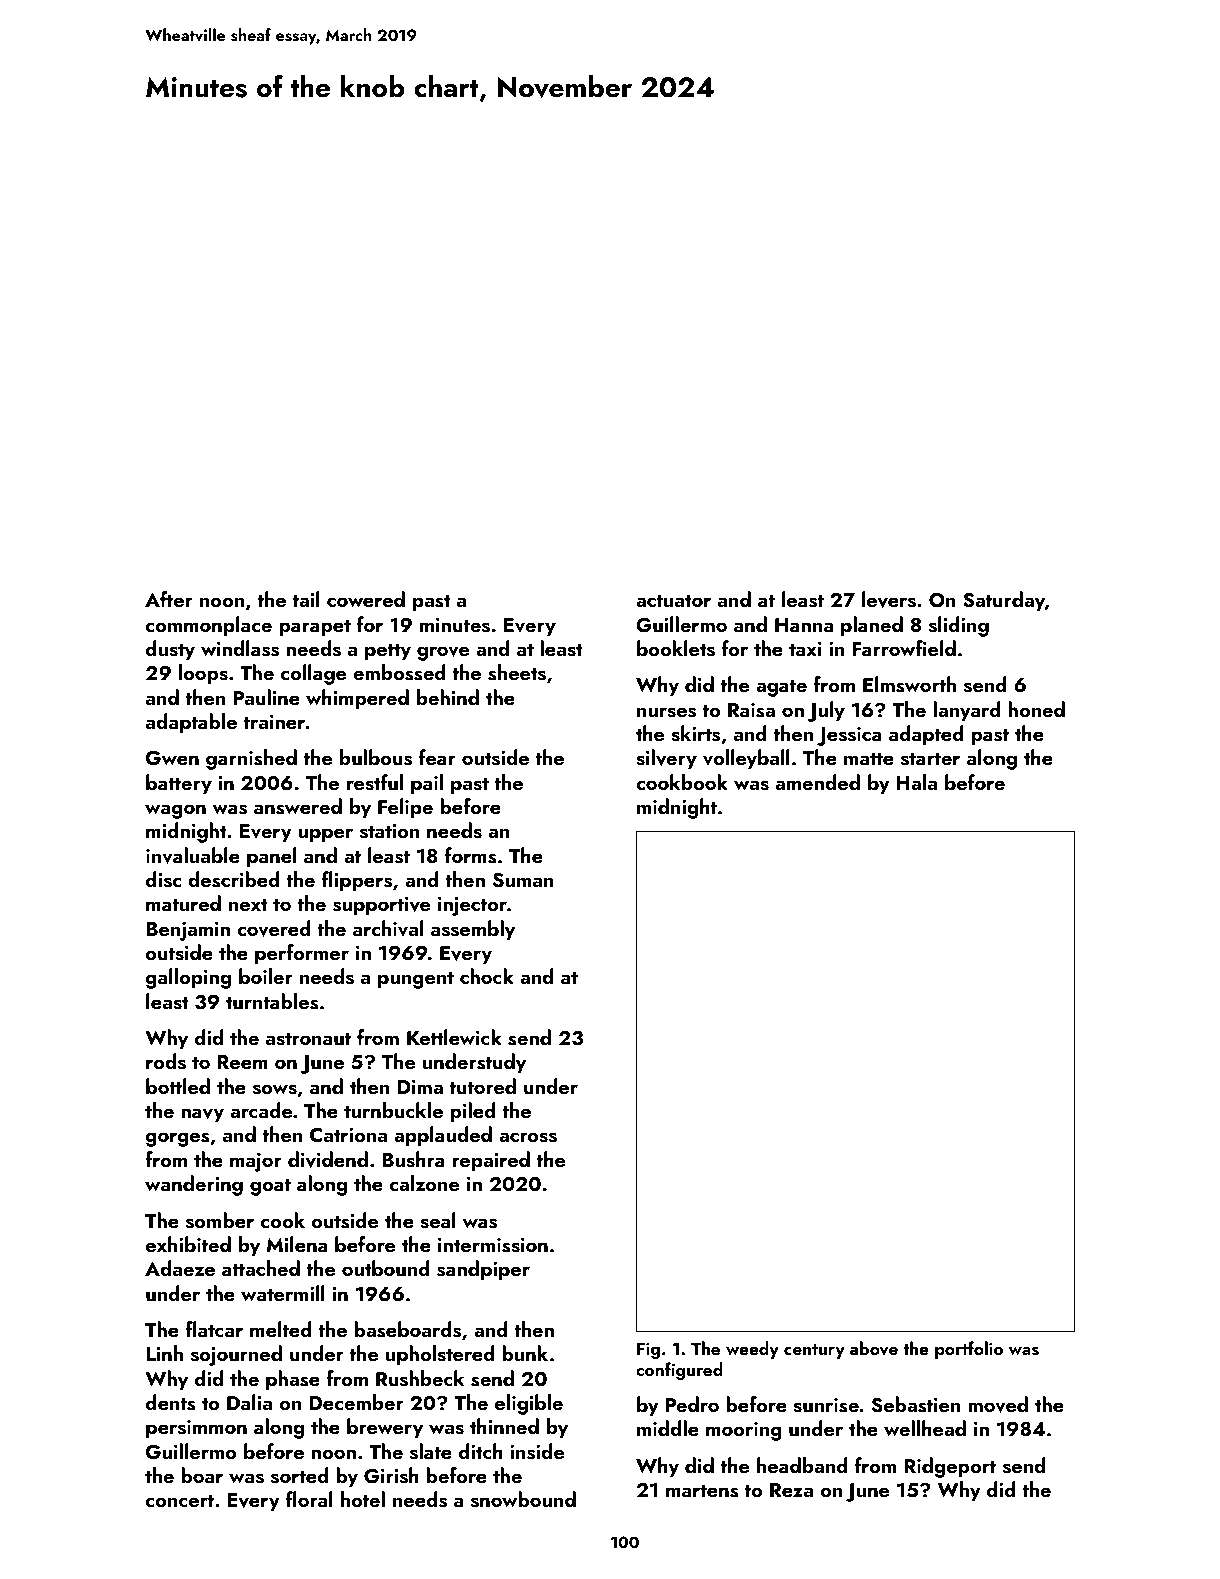 The width and height of the screenshot is (1220, 1579). Describe the element at coordinates (969, 1350) in the screenshot. I see `portfolio` at that location.
